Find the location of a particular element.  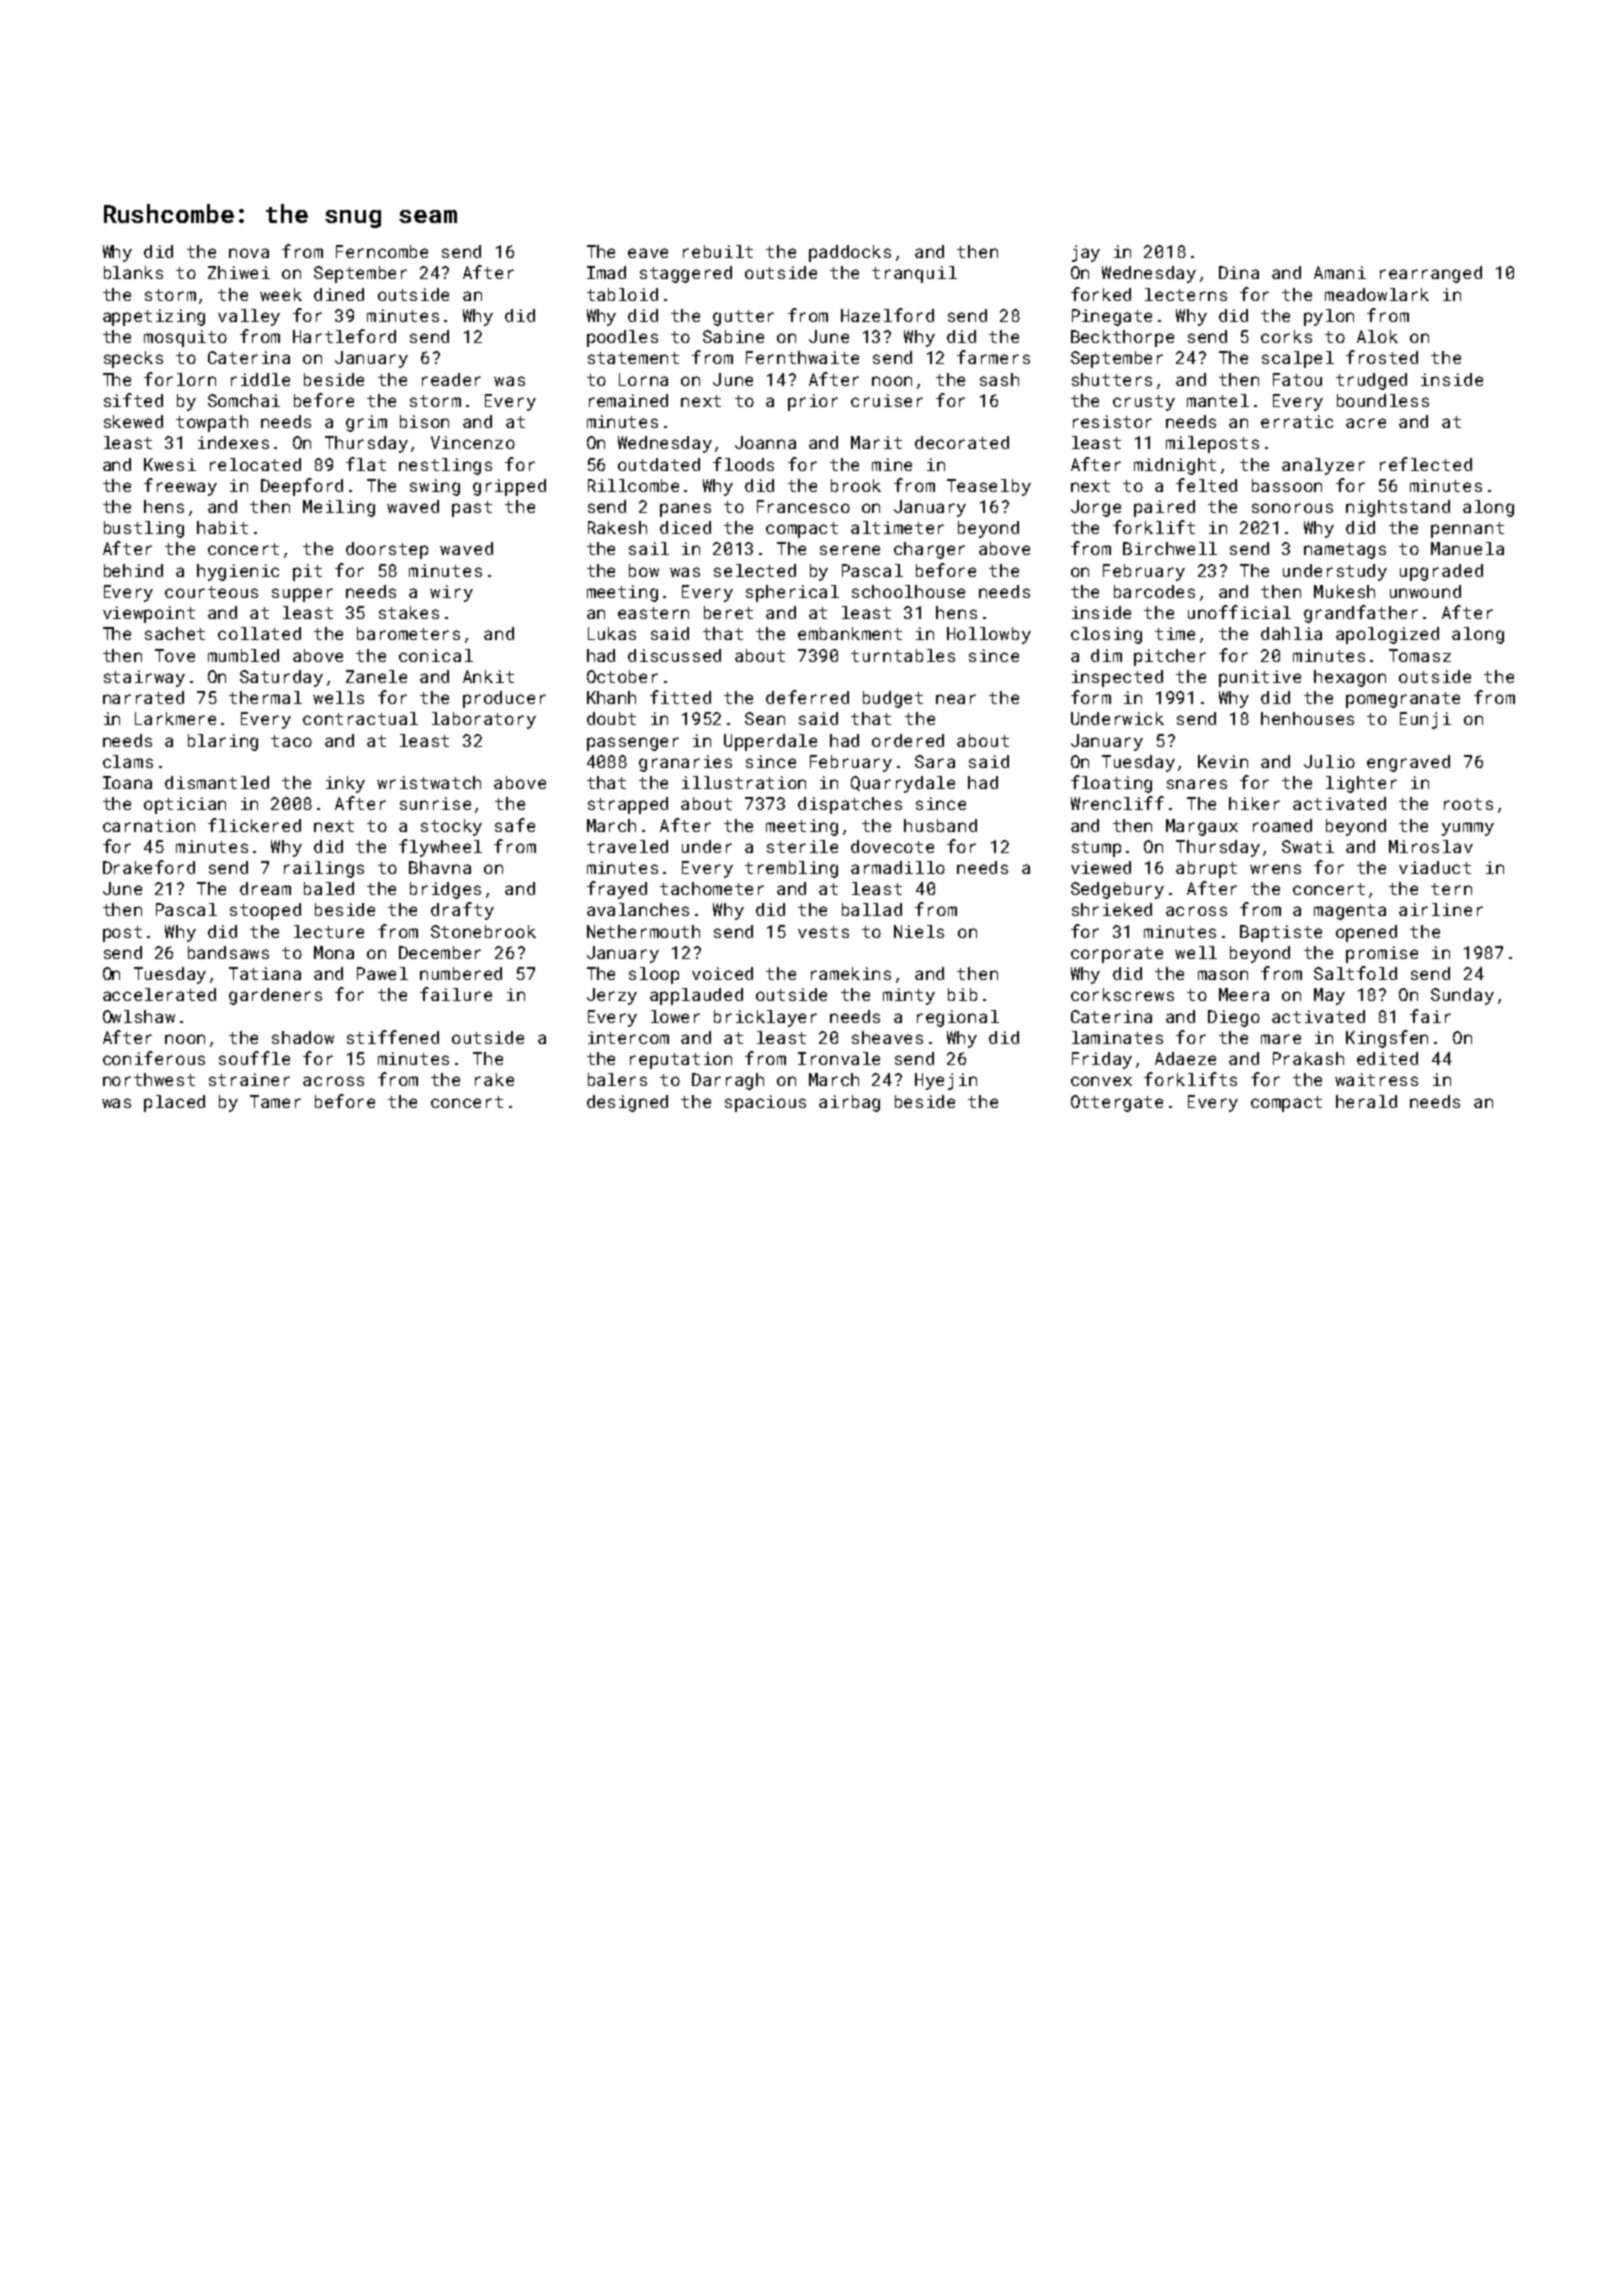

spacious is located at coordinates (765, 1103).
